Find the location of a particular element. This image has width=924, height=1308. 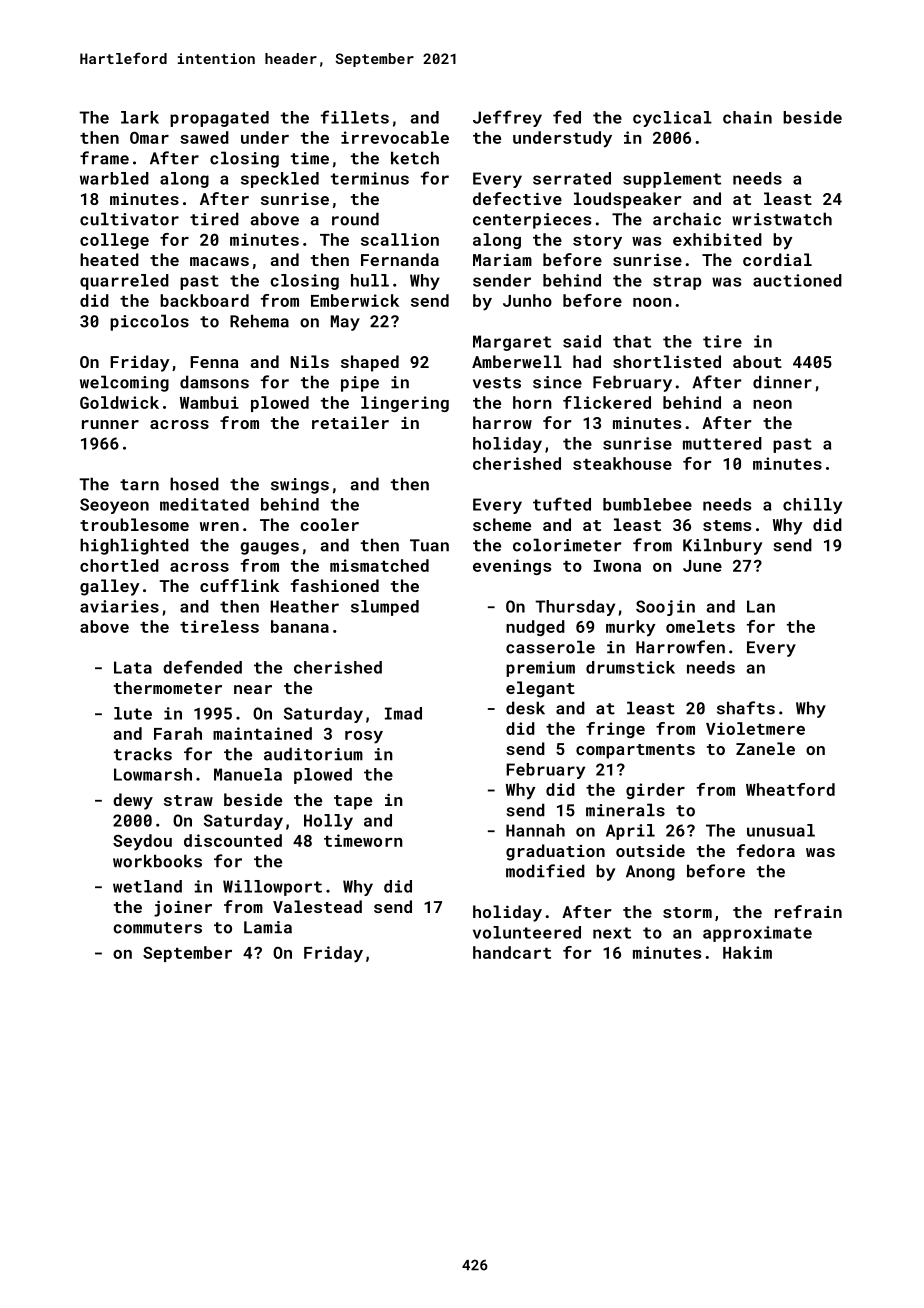

commuters is located at coordinates (157, 928).
